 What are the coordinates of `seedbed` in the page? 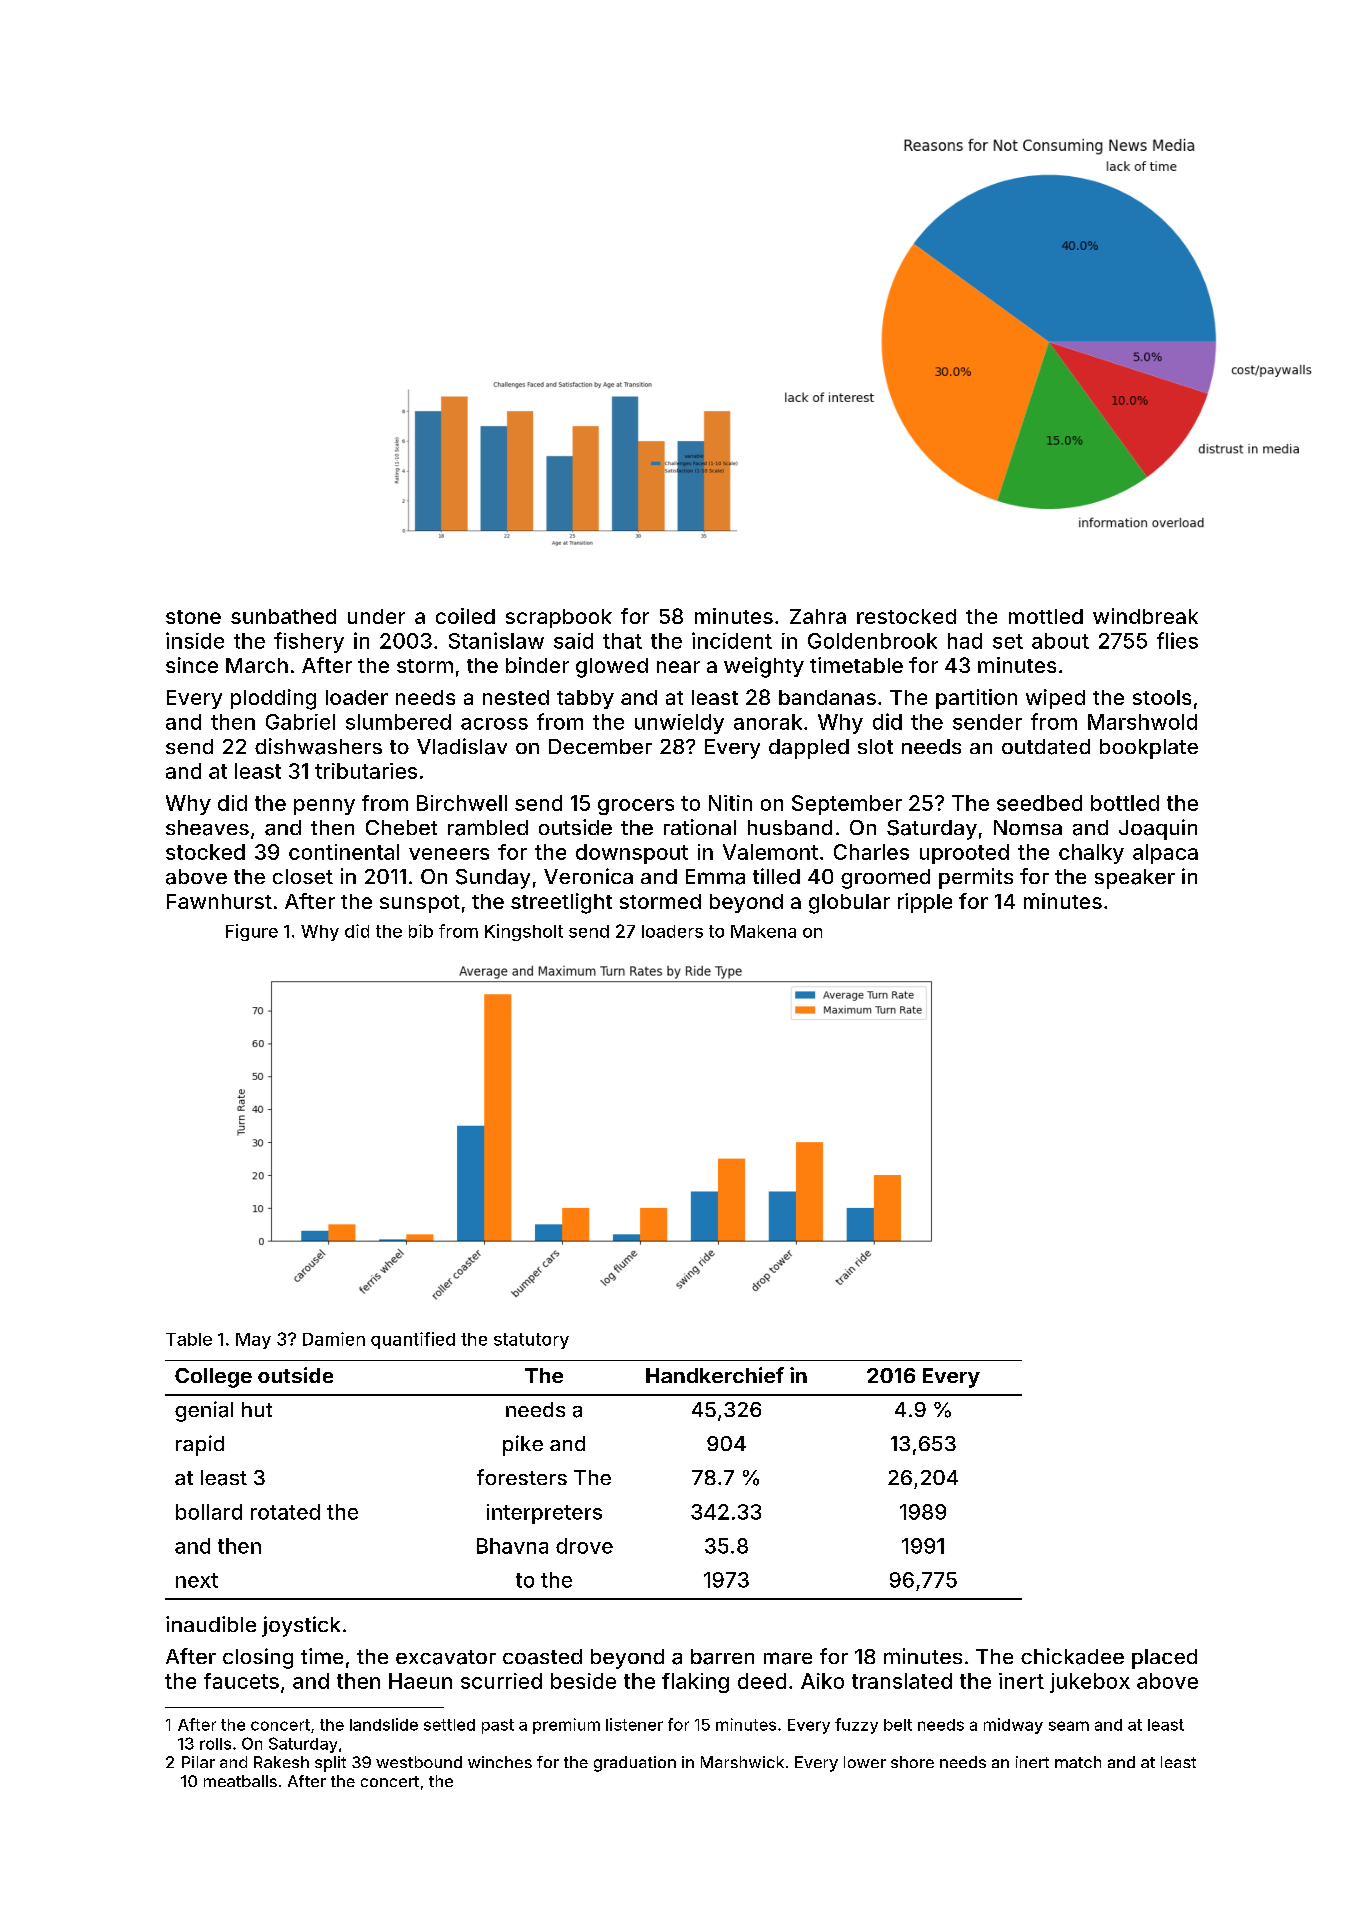 It's located at (1039, 803).
